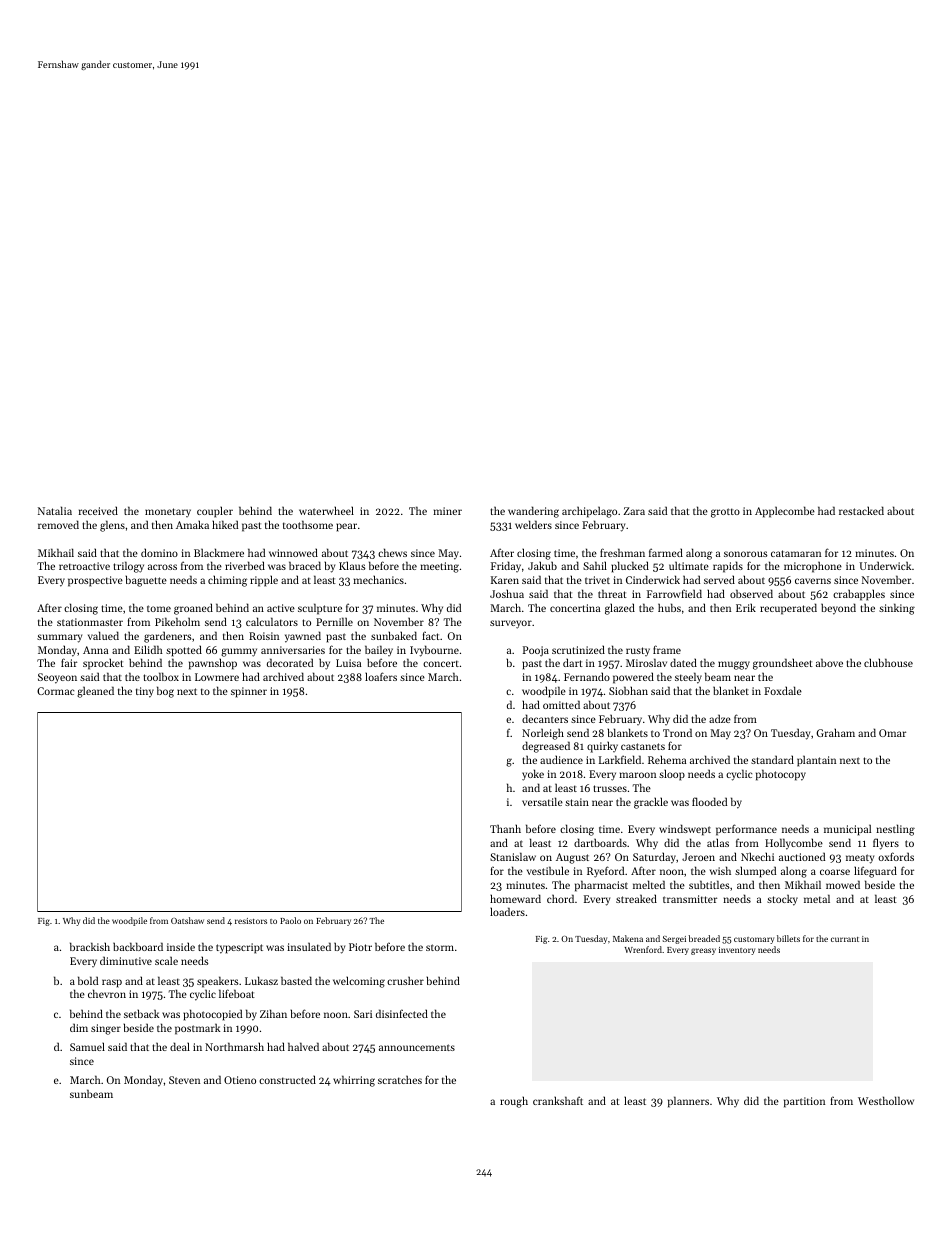 The height and width of the screenshot is (1233, 952). What do you see at coordinates (177, 621) in the screenshot?
I see `Pikeholm` at bounding box center [177, 621].
